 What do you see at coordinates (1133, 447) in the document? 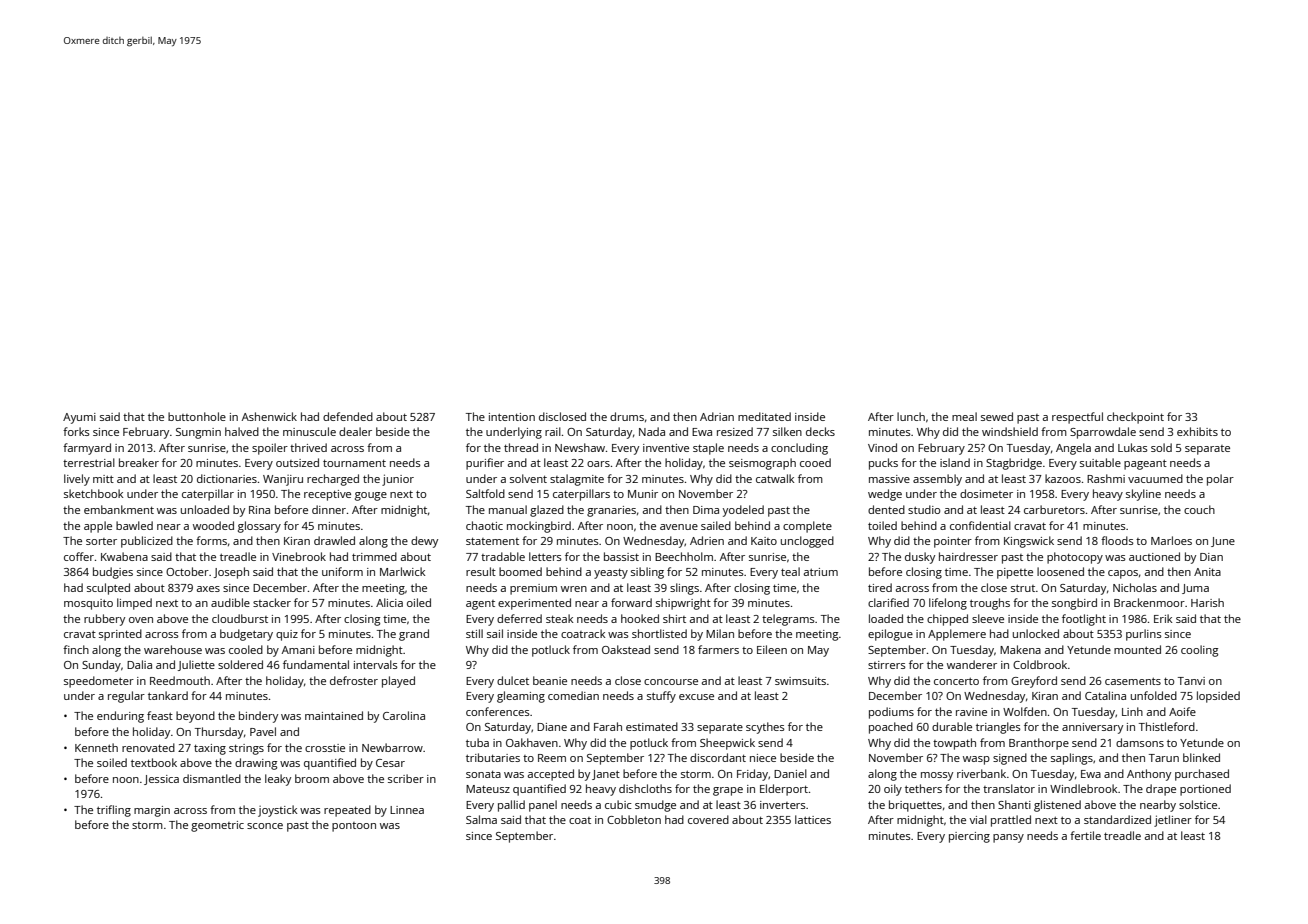
I see `Lukas` at bounding box center [1133, 447].
